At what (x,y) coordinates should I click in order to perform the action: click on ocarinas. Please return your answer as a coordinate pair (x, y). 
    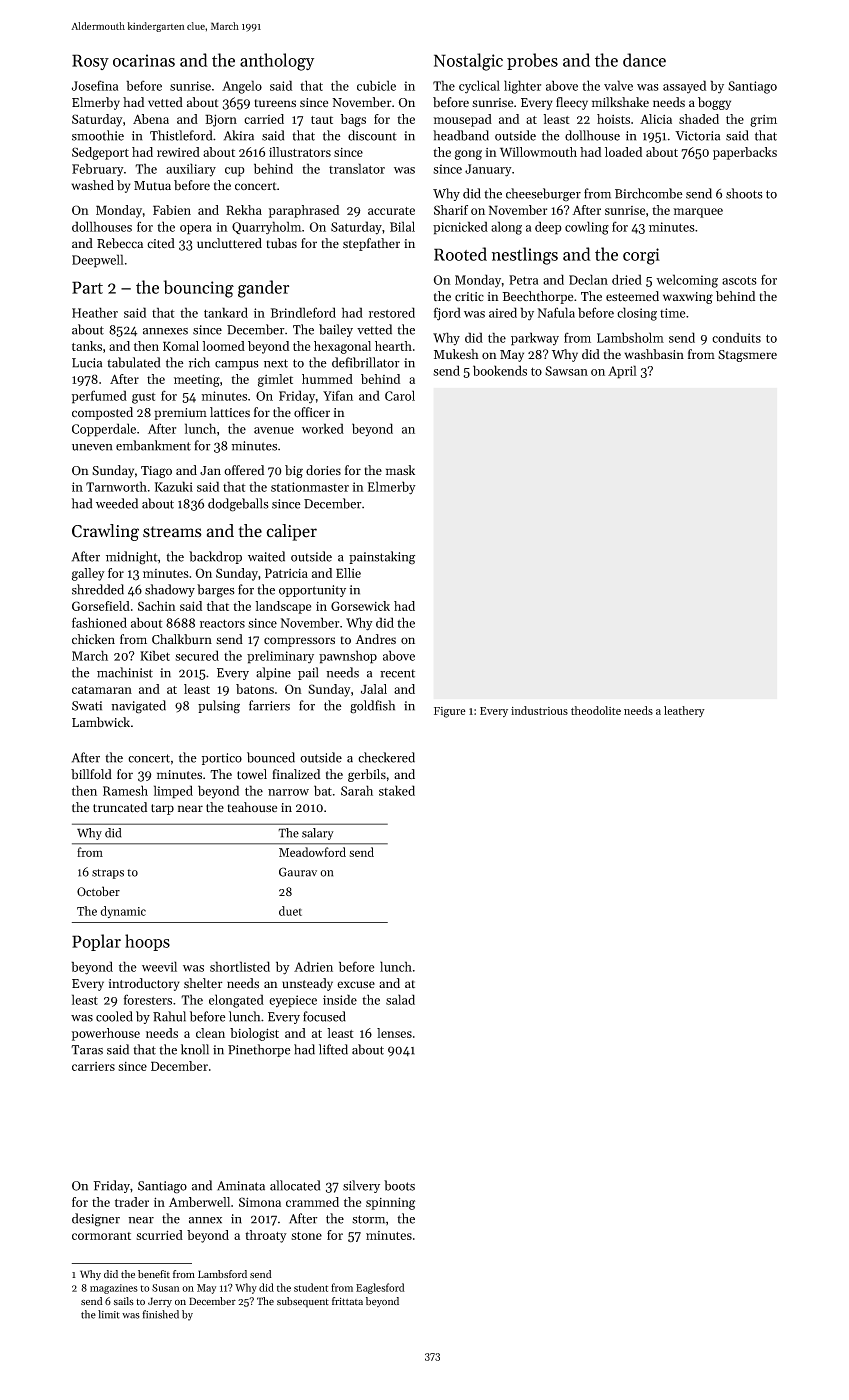
    Looking at the image, I should click on (144, 60).
